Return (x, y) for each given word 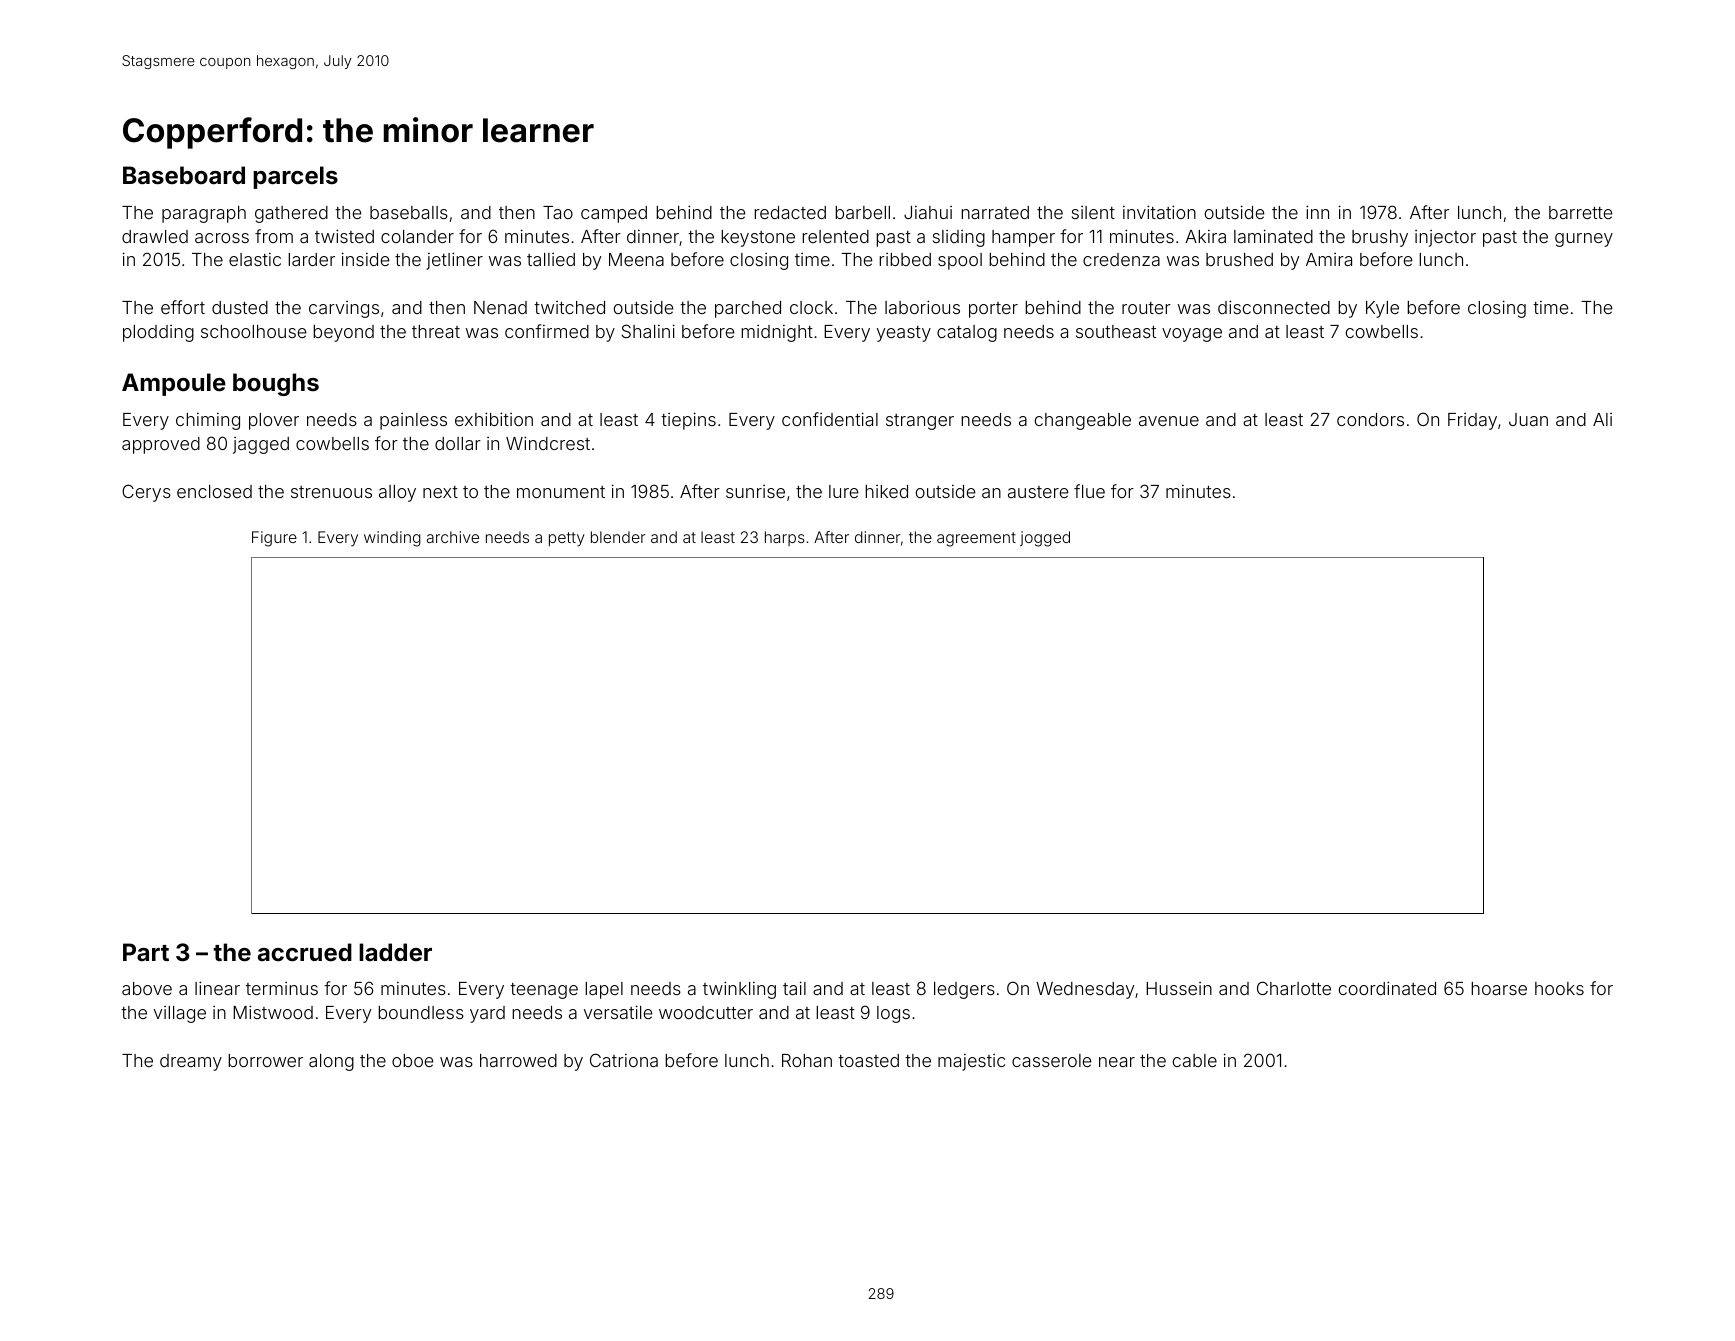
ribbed (905, 259)
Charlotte (1294, 988)
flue (1089, 491)
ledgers (964, 990)
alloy (397, 493)
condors (1370, 419)
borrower (265, 1060)
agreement (976, 539)
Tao (558, 212)
